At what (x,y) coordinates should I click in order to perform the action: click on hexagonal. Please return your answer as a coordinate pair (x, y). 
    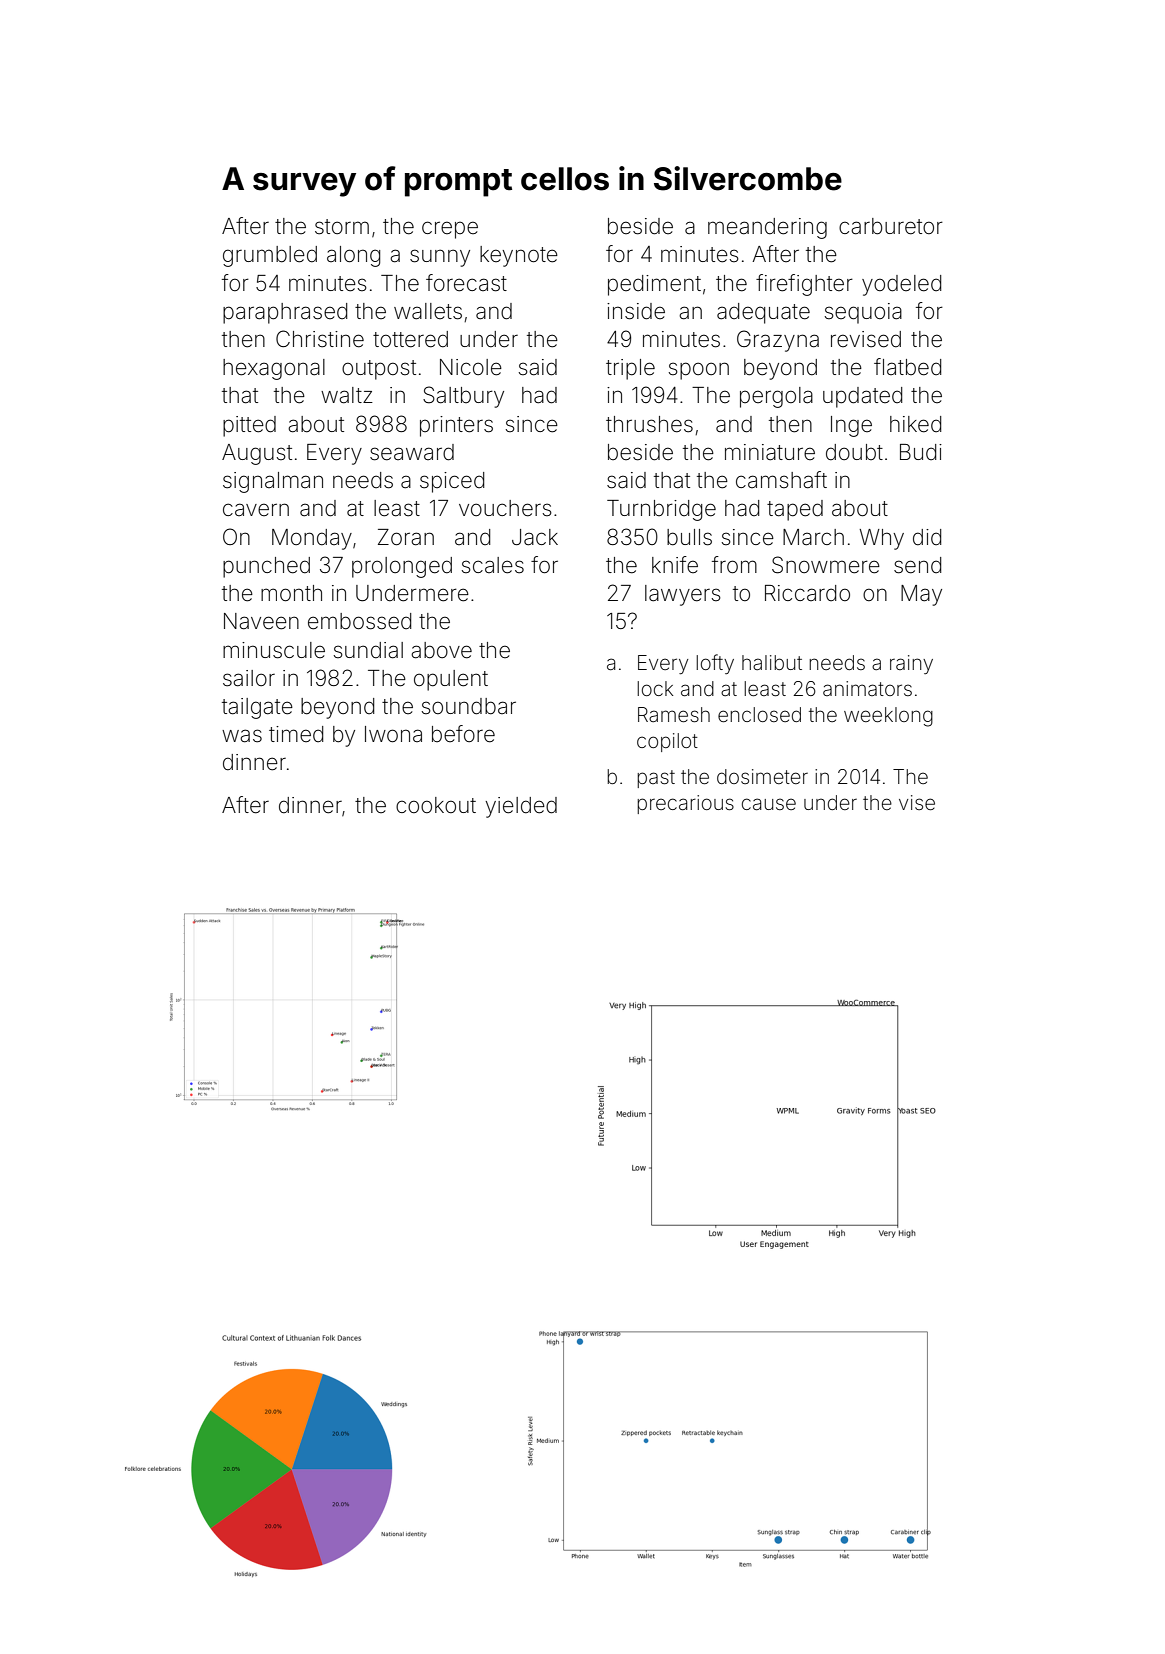
    Looking at the image, I should click on (274, 369).
